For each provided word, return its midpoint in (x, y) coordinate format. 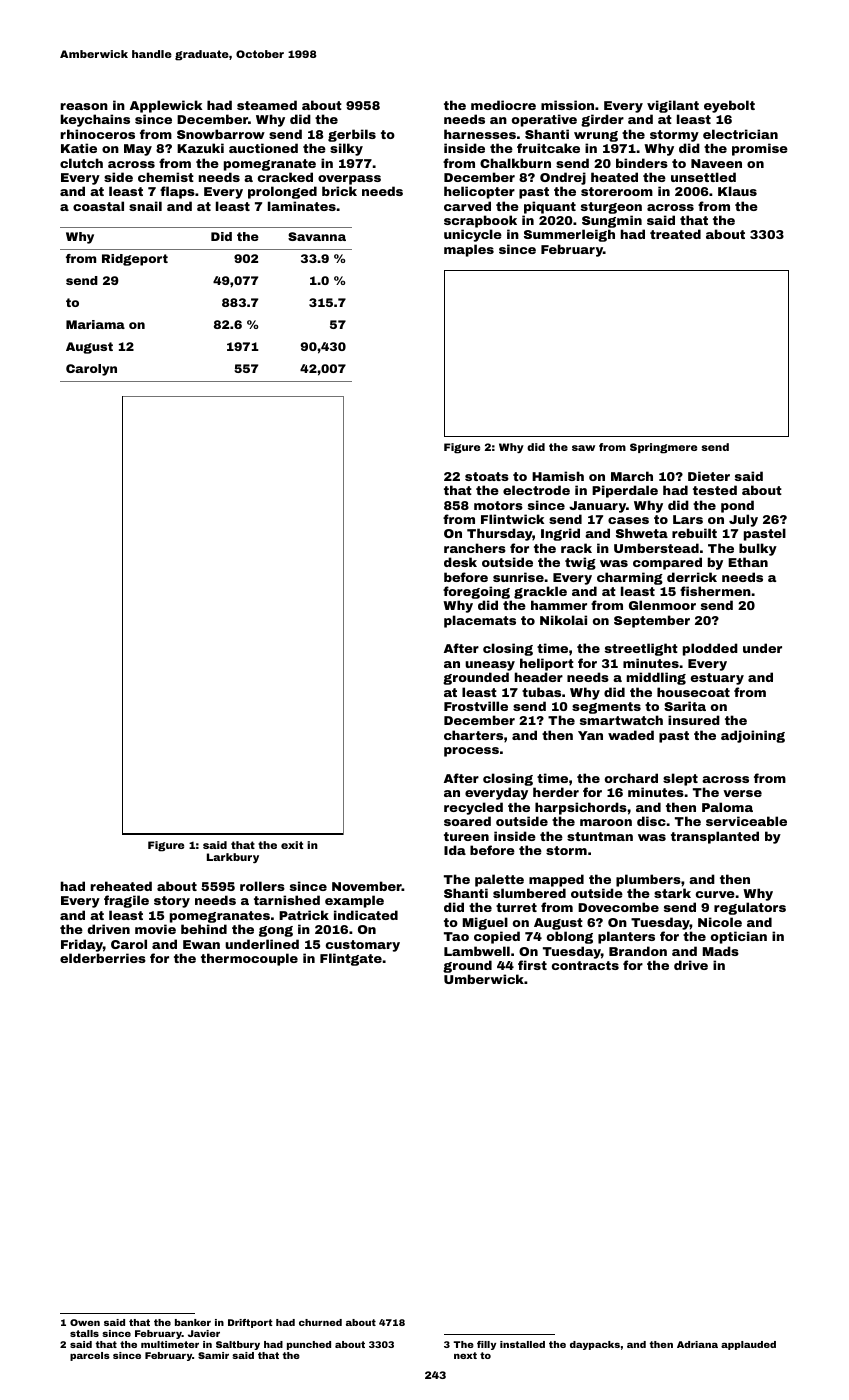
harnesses (480, 134)
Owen (85, 1322)
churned (320, 1322)
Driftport (250, 1323)
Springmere (663, 448)
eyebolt (729, 106)
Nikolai (563, 620)
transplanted (715, 837)
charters (473, 735)
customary (363, 946)
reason (84, 106)
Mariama (95, 324)
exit (292, 845)
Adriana (697, 1344)
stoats (487, 476)
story (172, 902)
